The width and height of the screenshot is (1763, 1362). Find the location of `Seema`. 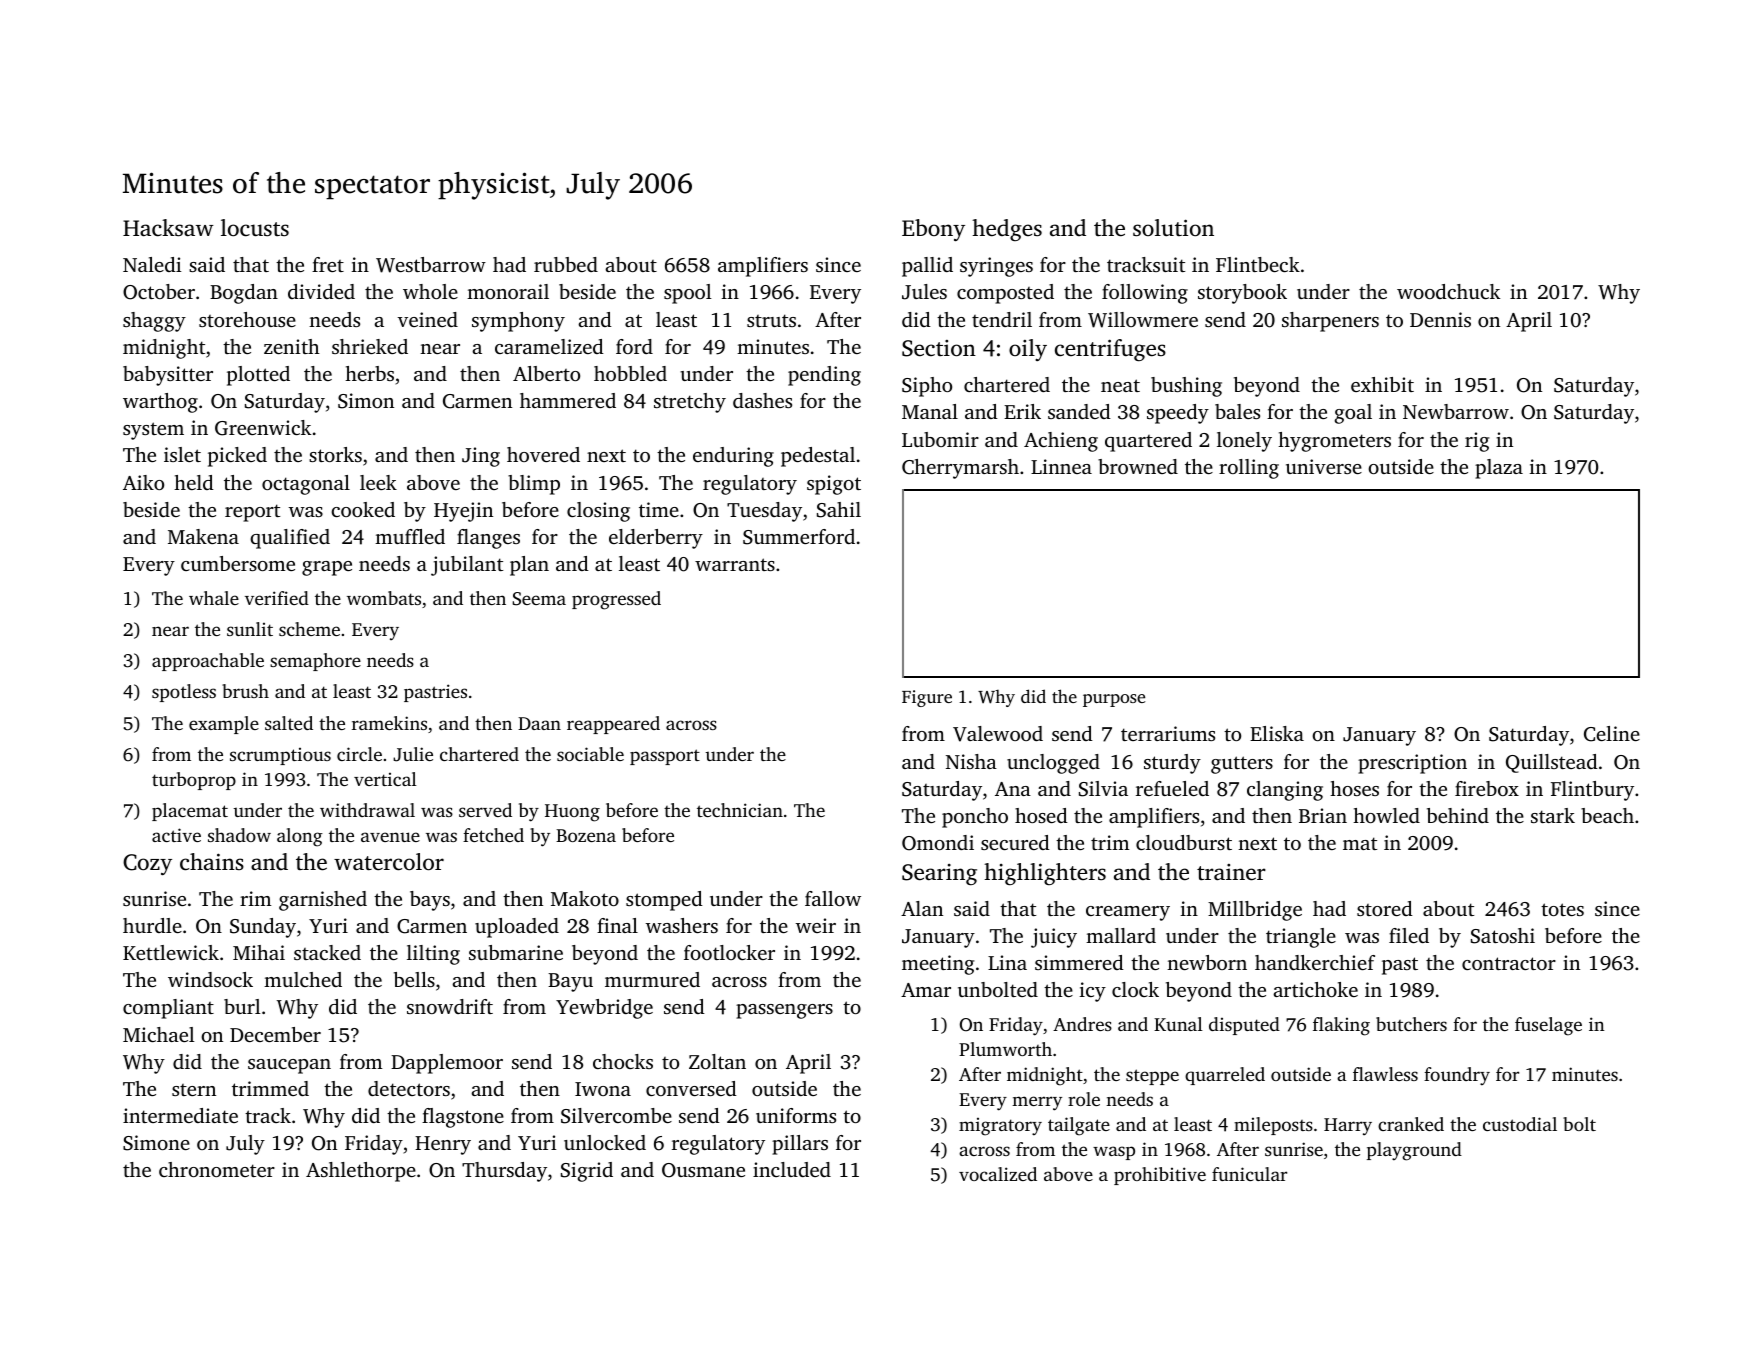

Seema is located at coordinates (539, 599).
